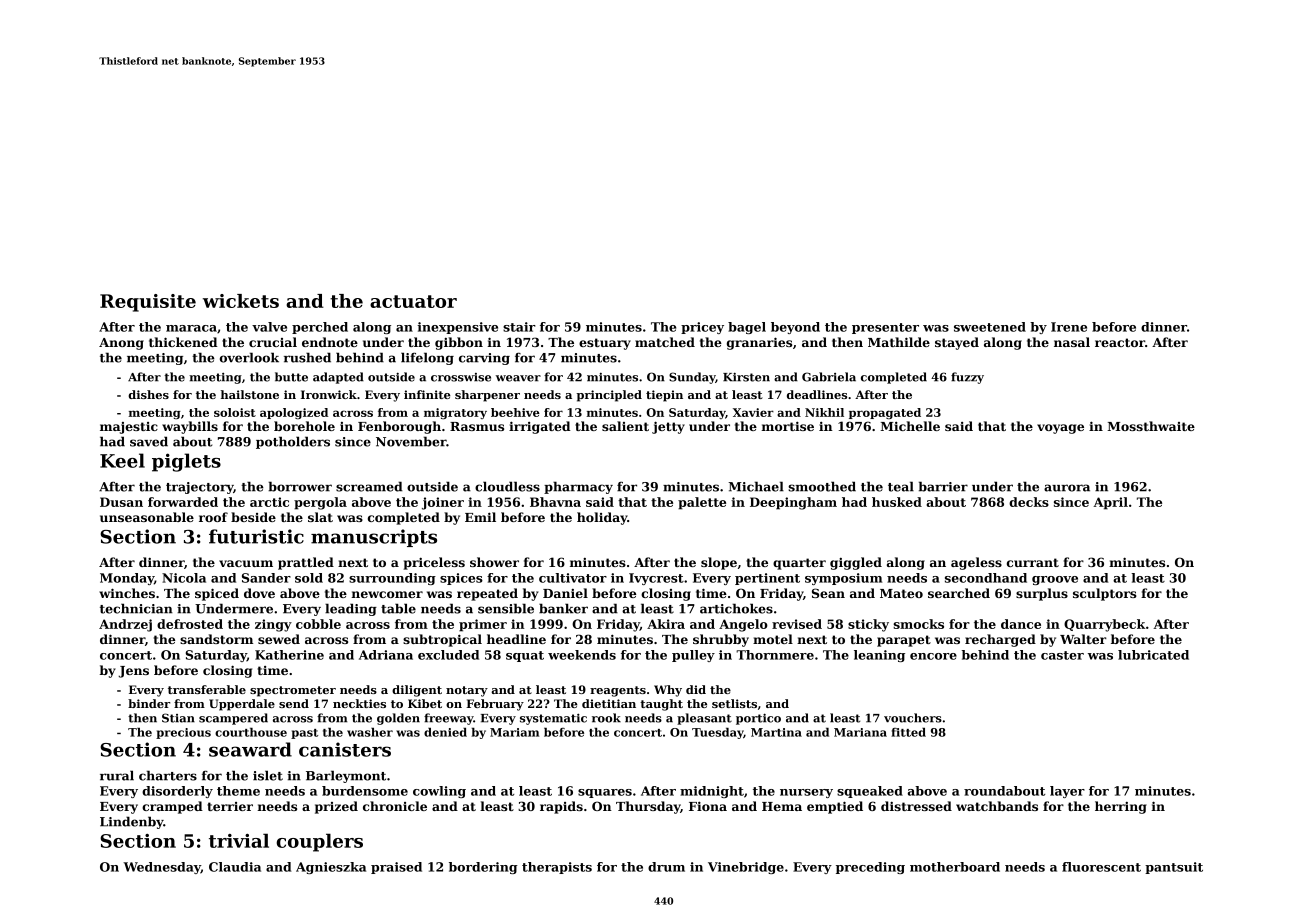  What do you see at coordinates (901, 486) in the page?
I see `teal` at bounding box center [901, 486].
